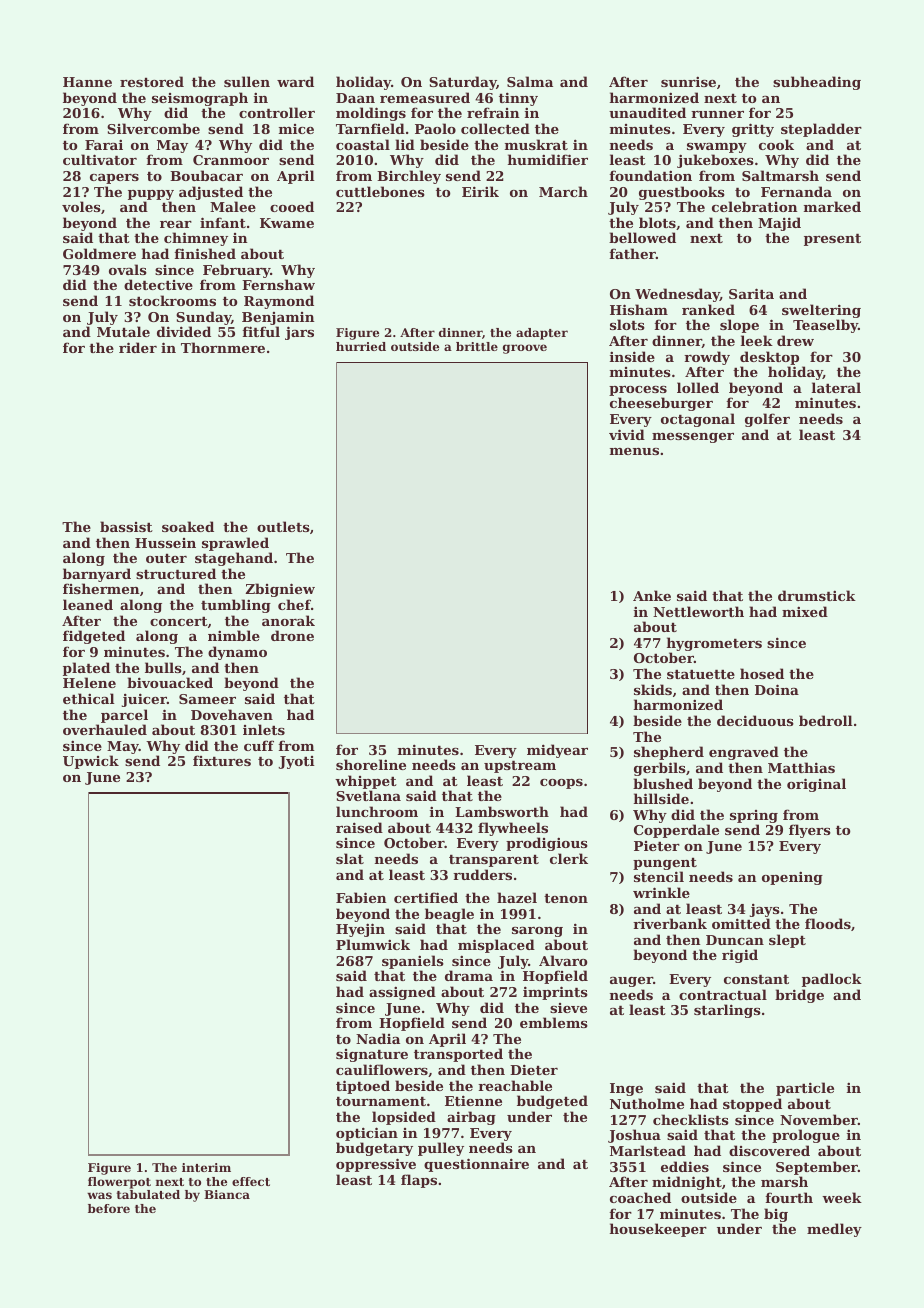 This document has width=924, height=1308. What do you see at coordinates (363, 1087) in the document?
I see `tiptoed` at bounding box center [363, 1087].
